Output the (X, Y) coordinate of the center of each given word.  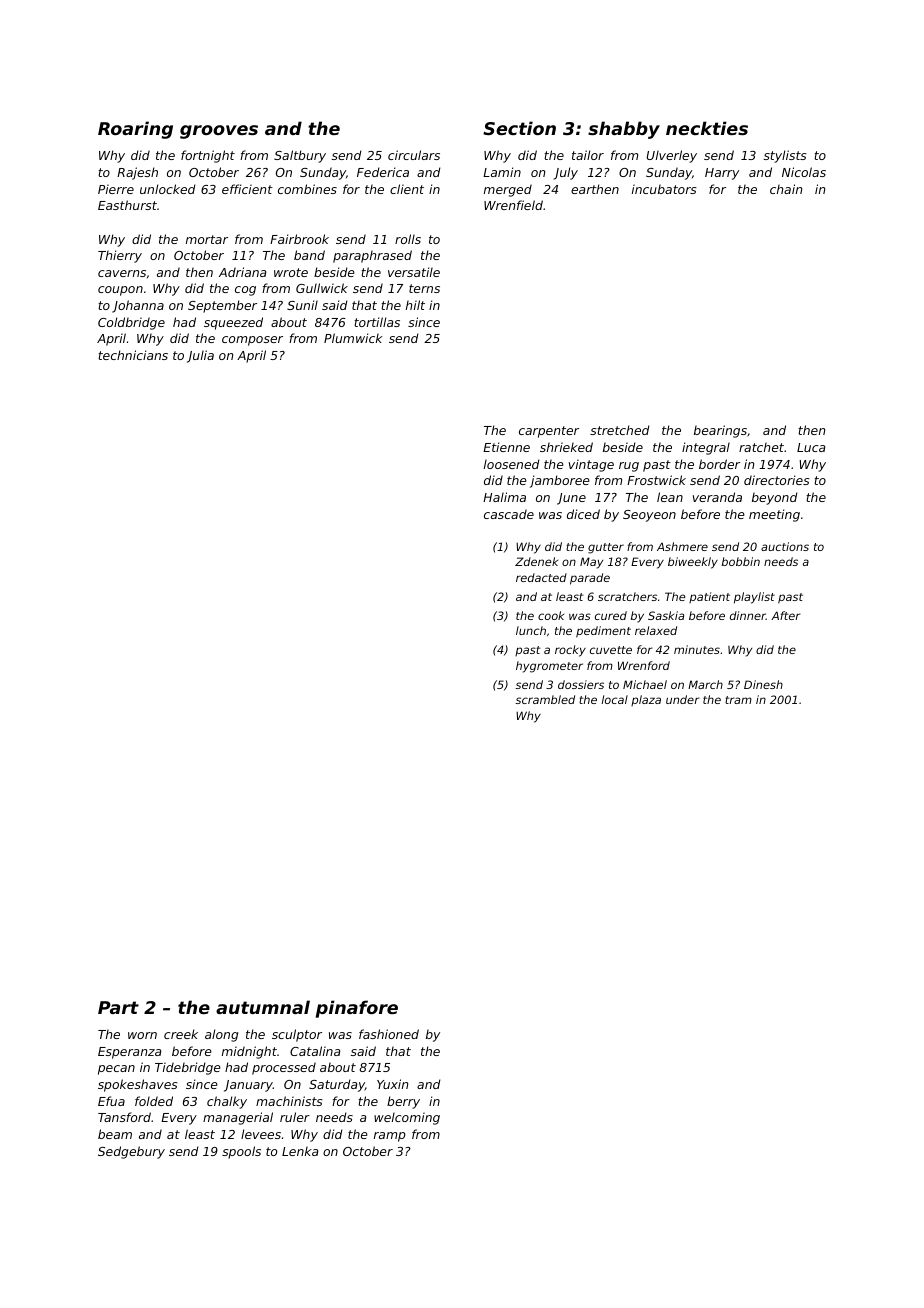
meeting (774, 515)
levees (261, 1134)
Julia (200, 356)
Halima (504, 497)
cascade (509, 514)
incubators (664, 189)
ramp (390, 1137)
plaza (646, 700)
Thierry (120, 256)
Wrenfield (513, 205)
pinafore (357, 1009)
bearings (720, 431)
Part (118, 1007)
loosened (512, 464)
